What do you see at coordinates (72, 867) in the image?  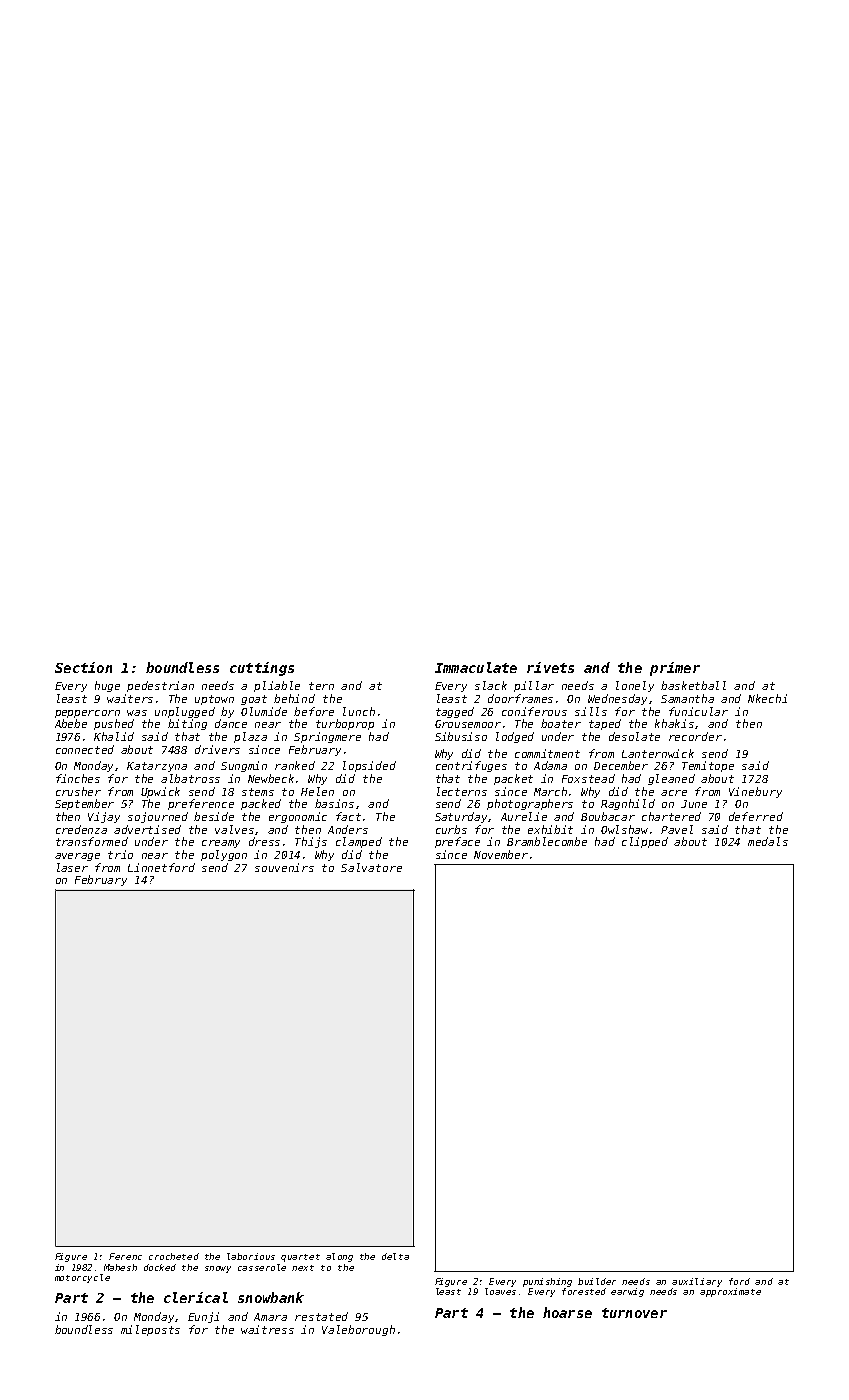 I see `laser` at bounding box center [72, 867].
